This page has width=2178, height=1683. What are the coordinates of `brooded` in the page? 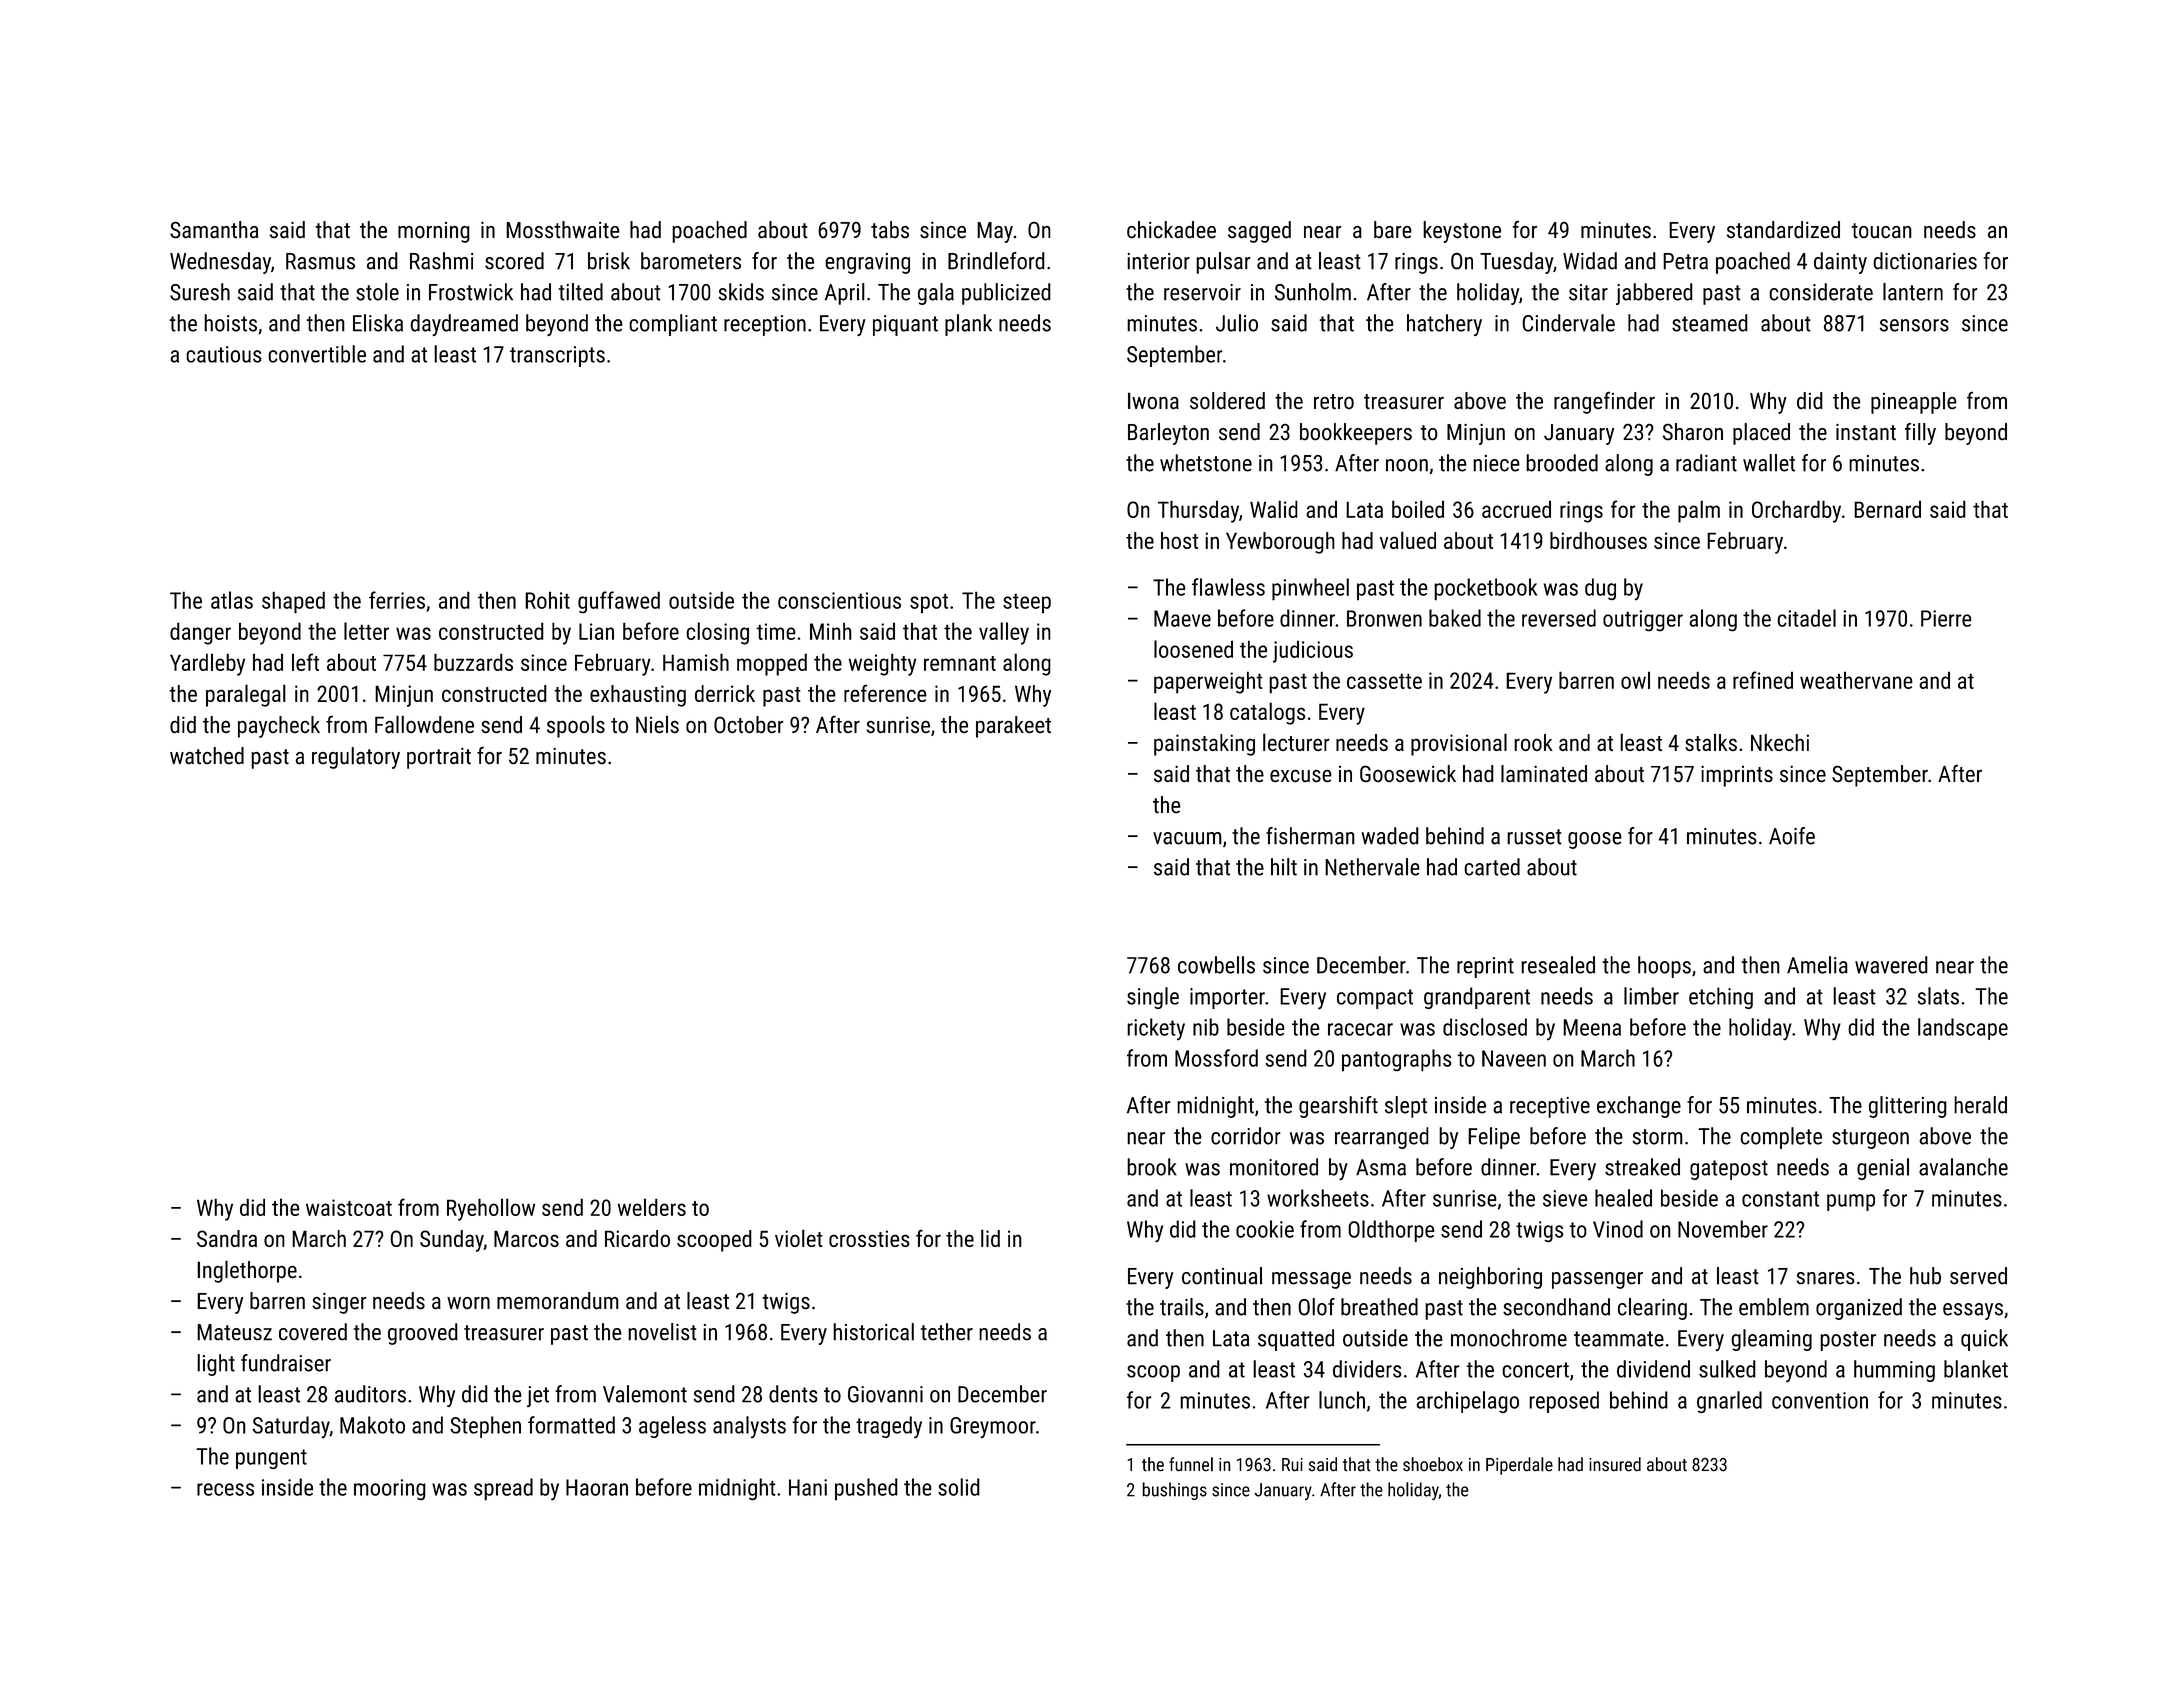 It's located at (1562, 463).
